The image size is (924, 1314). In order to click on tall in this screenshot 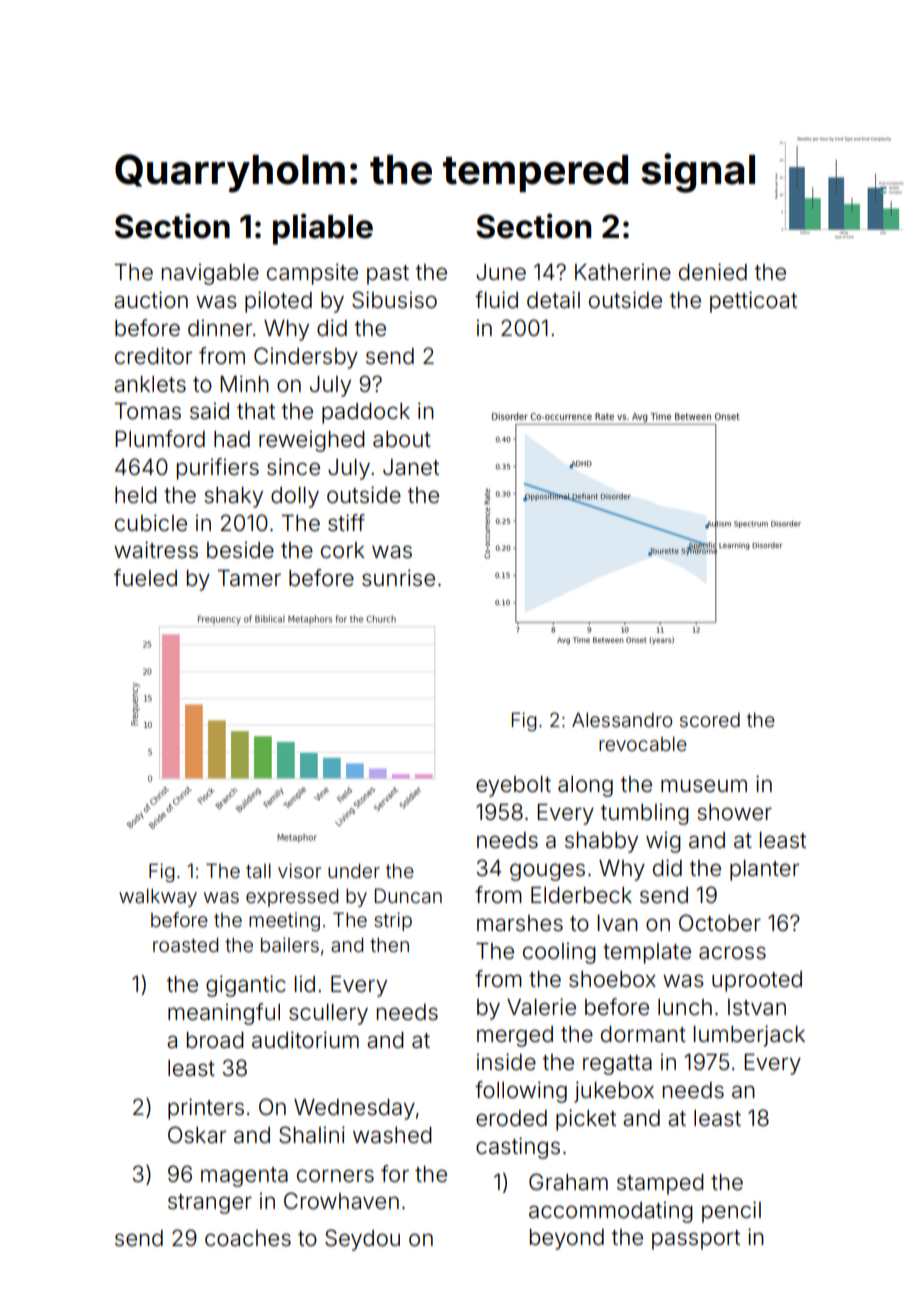, I will do `click(258, 871)`.
